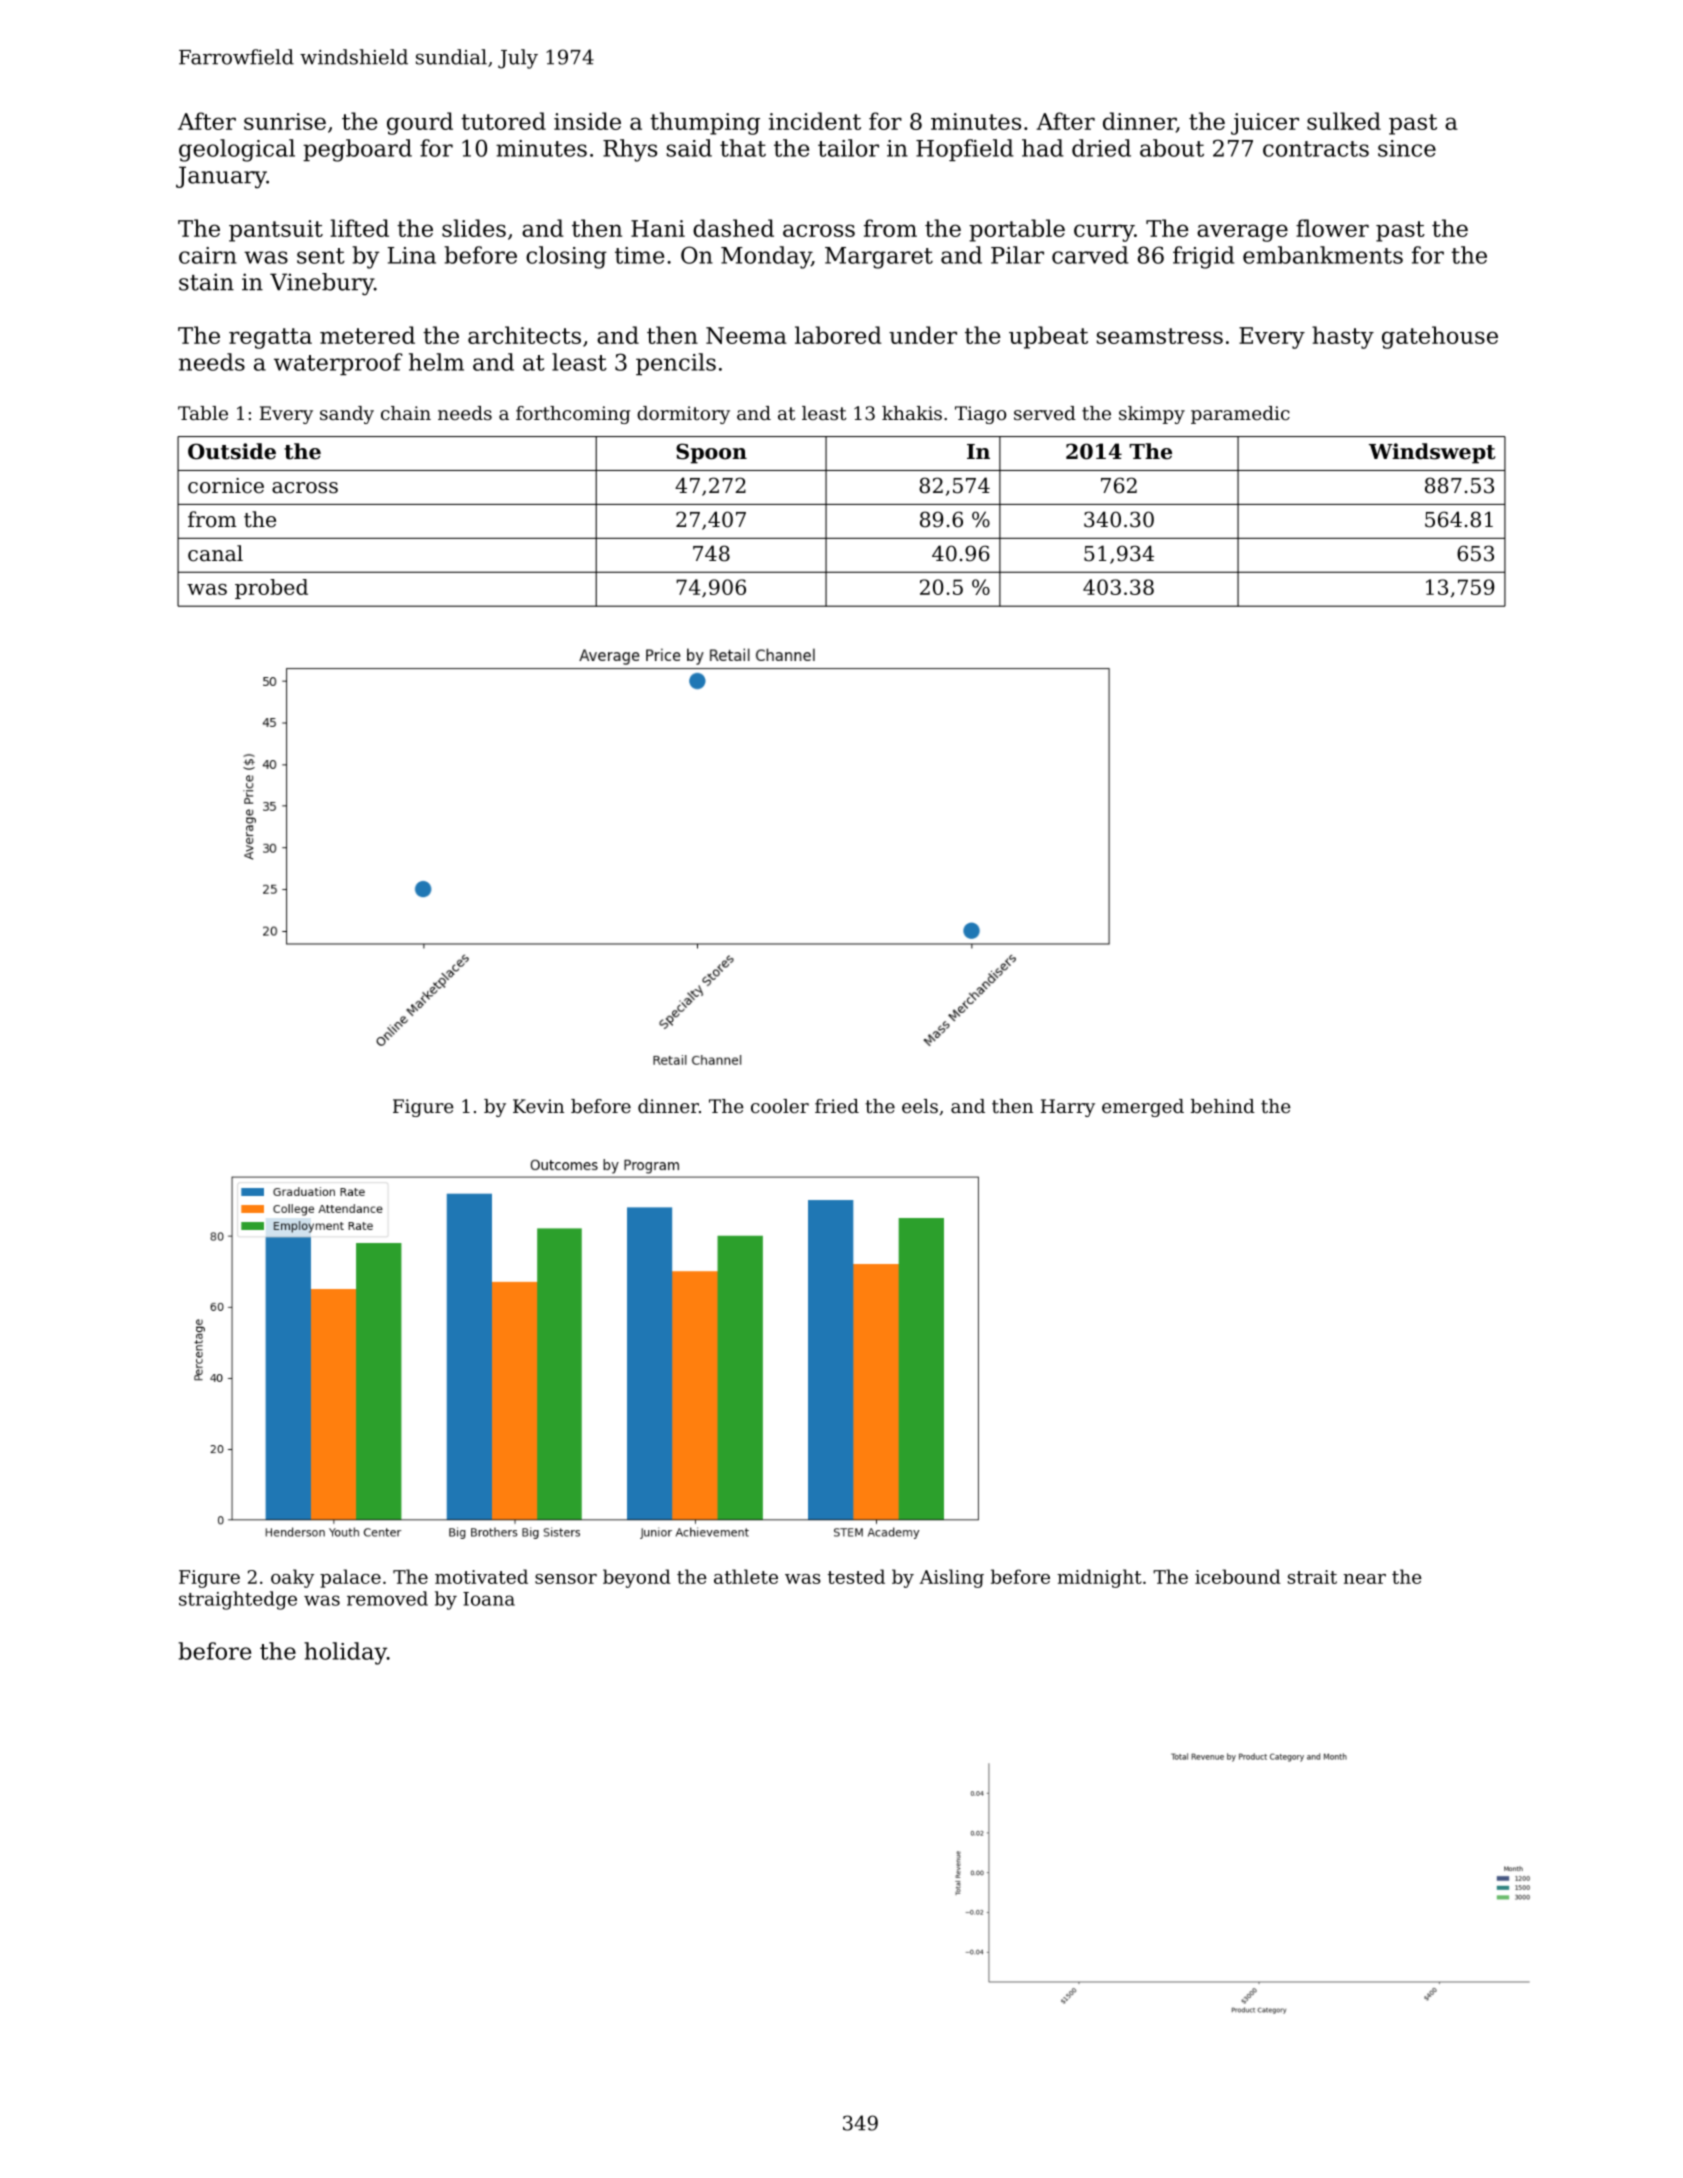  I want to click on dashed, so click(733, 228).
